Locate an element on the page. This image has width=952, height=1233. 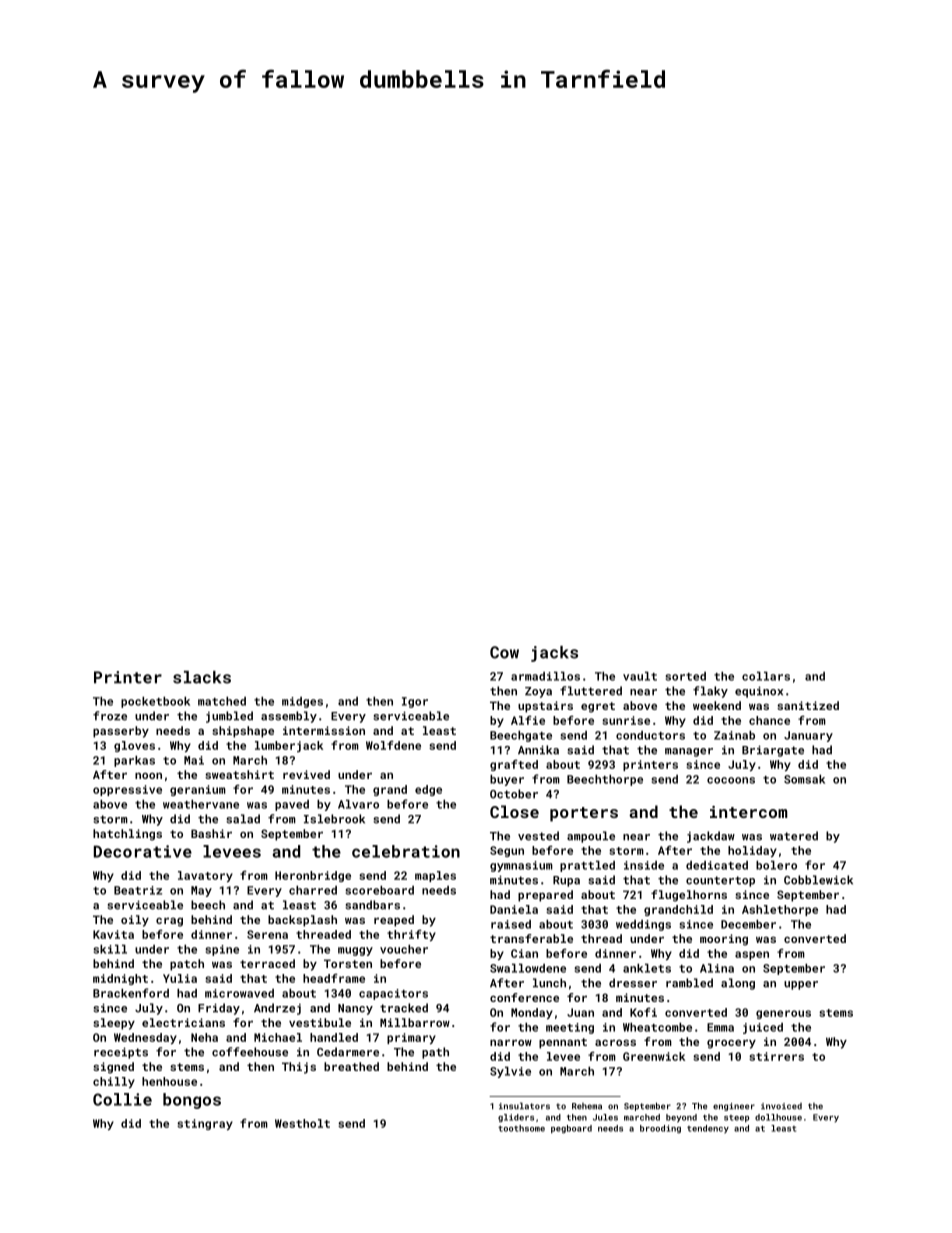
transferable is located at coordinates (531, 938).
